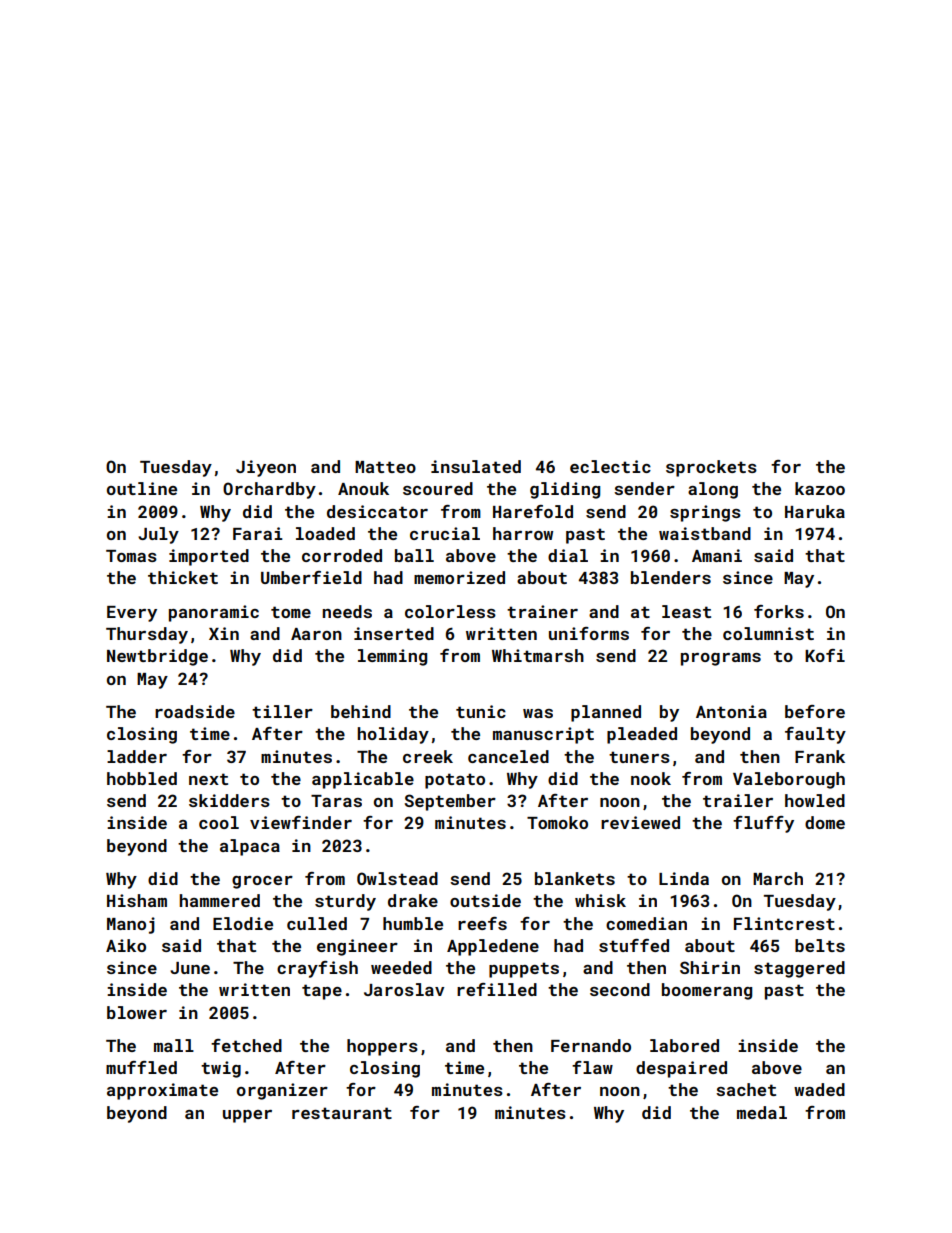 The height and width of the page is (1233, 952). Describe the element at coordinates (141, 1067) in the page. I see `muffled` at that location.
